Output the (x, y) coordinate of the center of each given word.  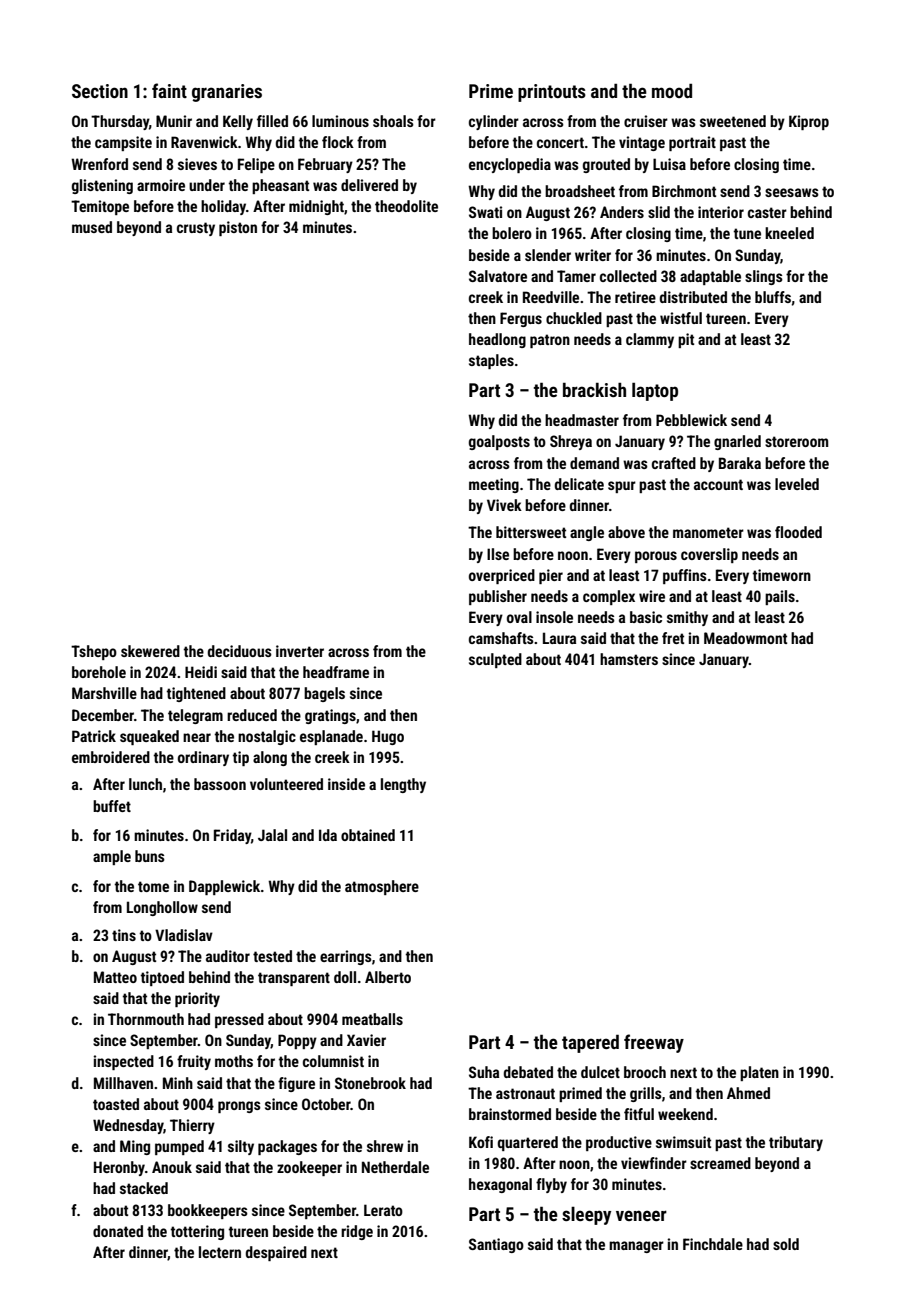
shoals (393, 121)
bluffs (773, 297)
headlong (497, 340)
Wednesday (128, 1126)
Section (100, 91)
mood (672, 91)
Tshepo (94, 652)
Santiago (496, 1245)
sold (786, 1244)
